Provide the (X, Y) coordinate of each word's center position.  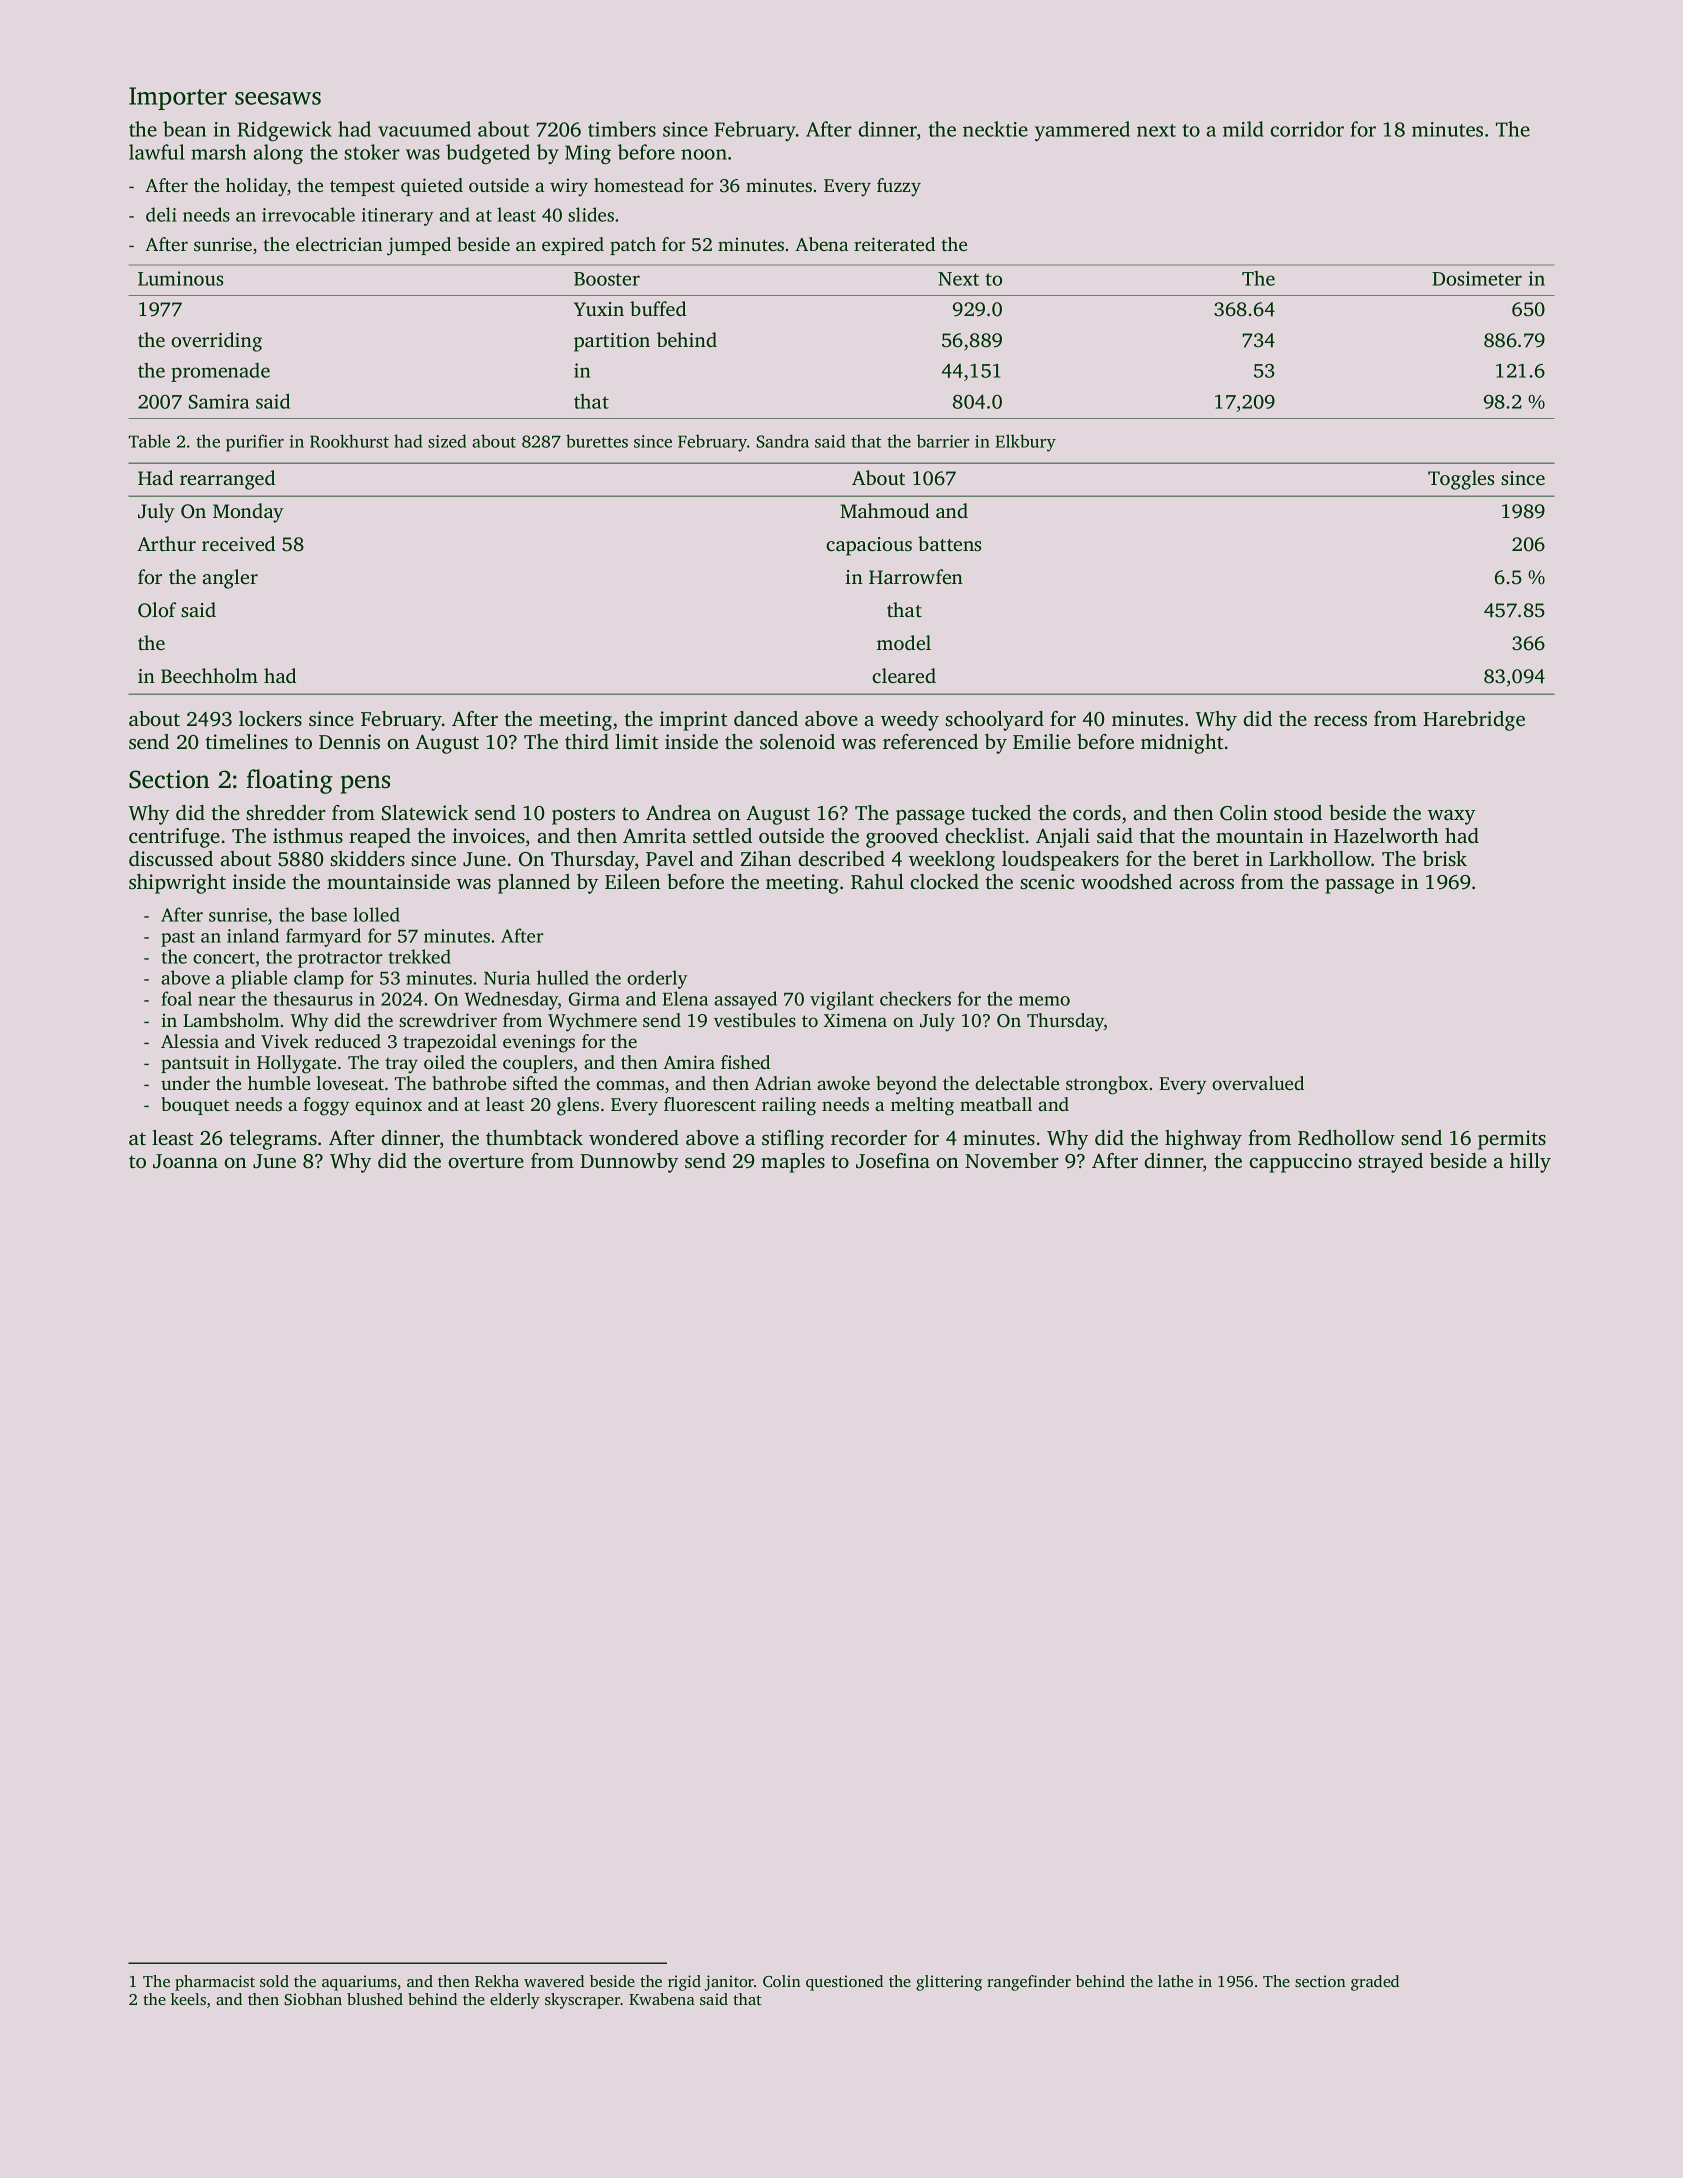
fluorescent (710, 1104)
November (1012, 1160)
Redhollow (1346, 1138)
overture (486, 1161)
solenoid (797, 741)
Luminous (180, 278)
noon (704, 154)
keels (188, 1999)
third (587, 741)
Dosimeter (1477, 278)
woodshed (1126, 881)
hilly (1530, 1163)
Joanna (185, 1161)
